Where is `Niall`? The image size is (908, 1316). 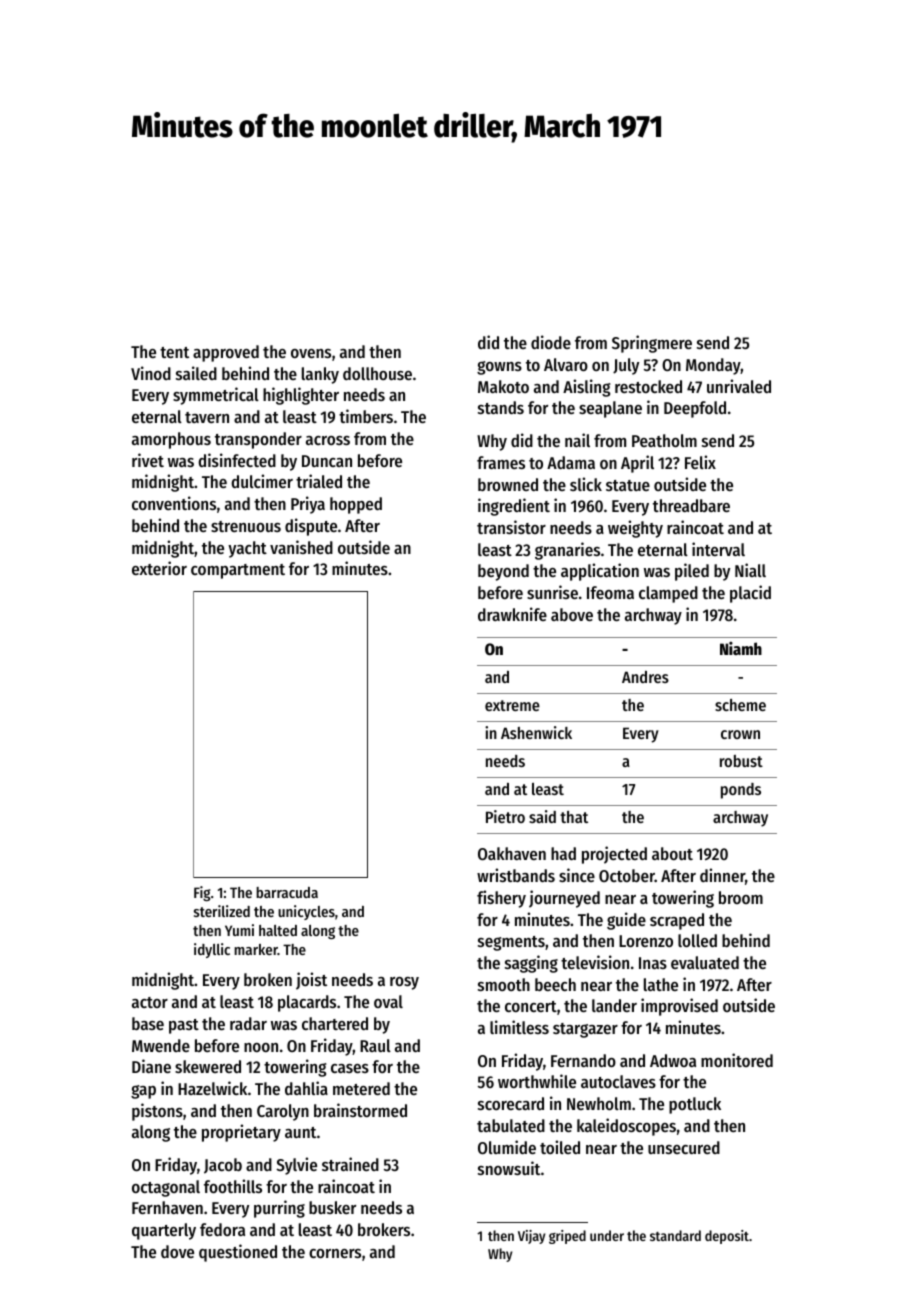 Niall is located at coordinates (750, 570).
